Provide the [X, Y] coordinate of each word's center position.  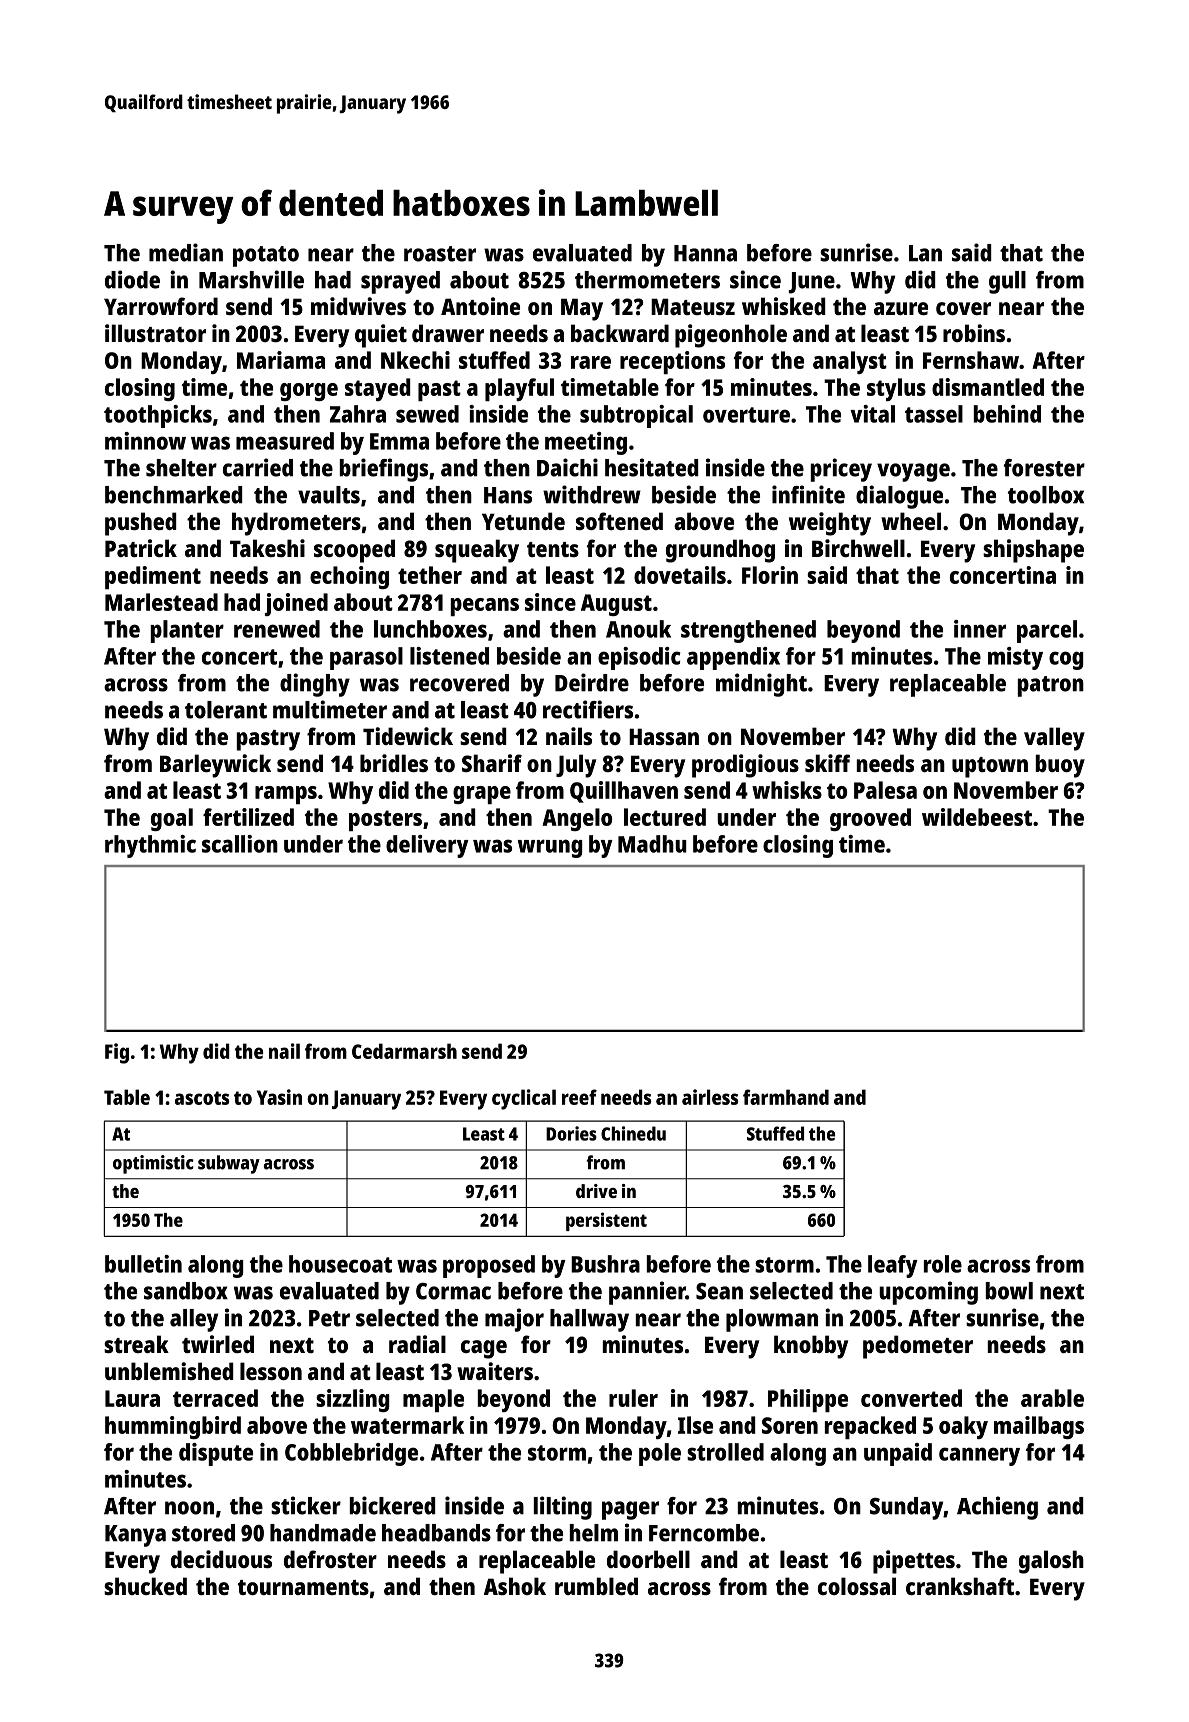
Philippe [808, 1400]
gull [1007, 282]
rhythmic [150, 846]
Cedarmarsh [404, 1051]
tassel [934, 414]
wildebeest [977, 817]
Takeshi [267, 548]
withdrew [592, 494]
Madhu [652, 844]
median [186, 252]
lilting [562, 1508]
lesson [271, 1371]
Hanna [705, 253]
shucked [145, 1586]
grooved [870, 819]
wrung [550, 848]
